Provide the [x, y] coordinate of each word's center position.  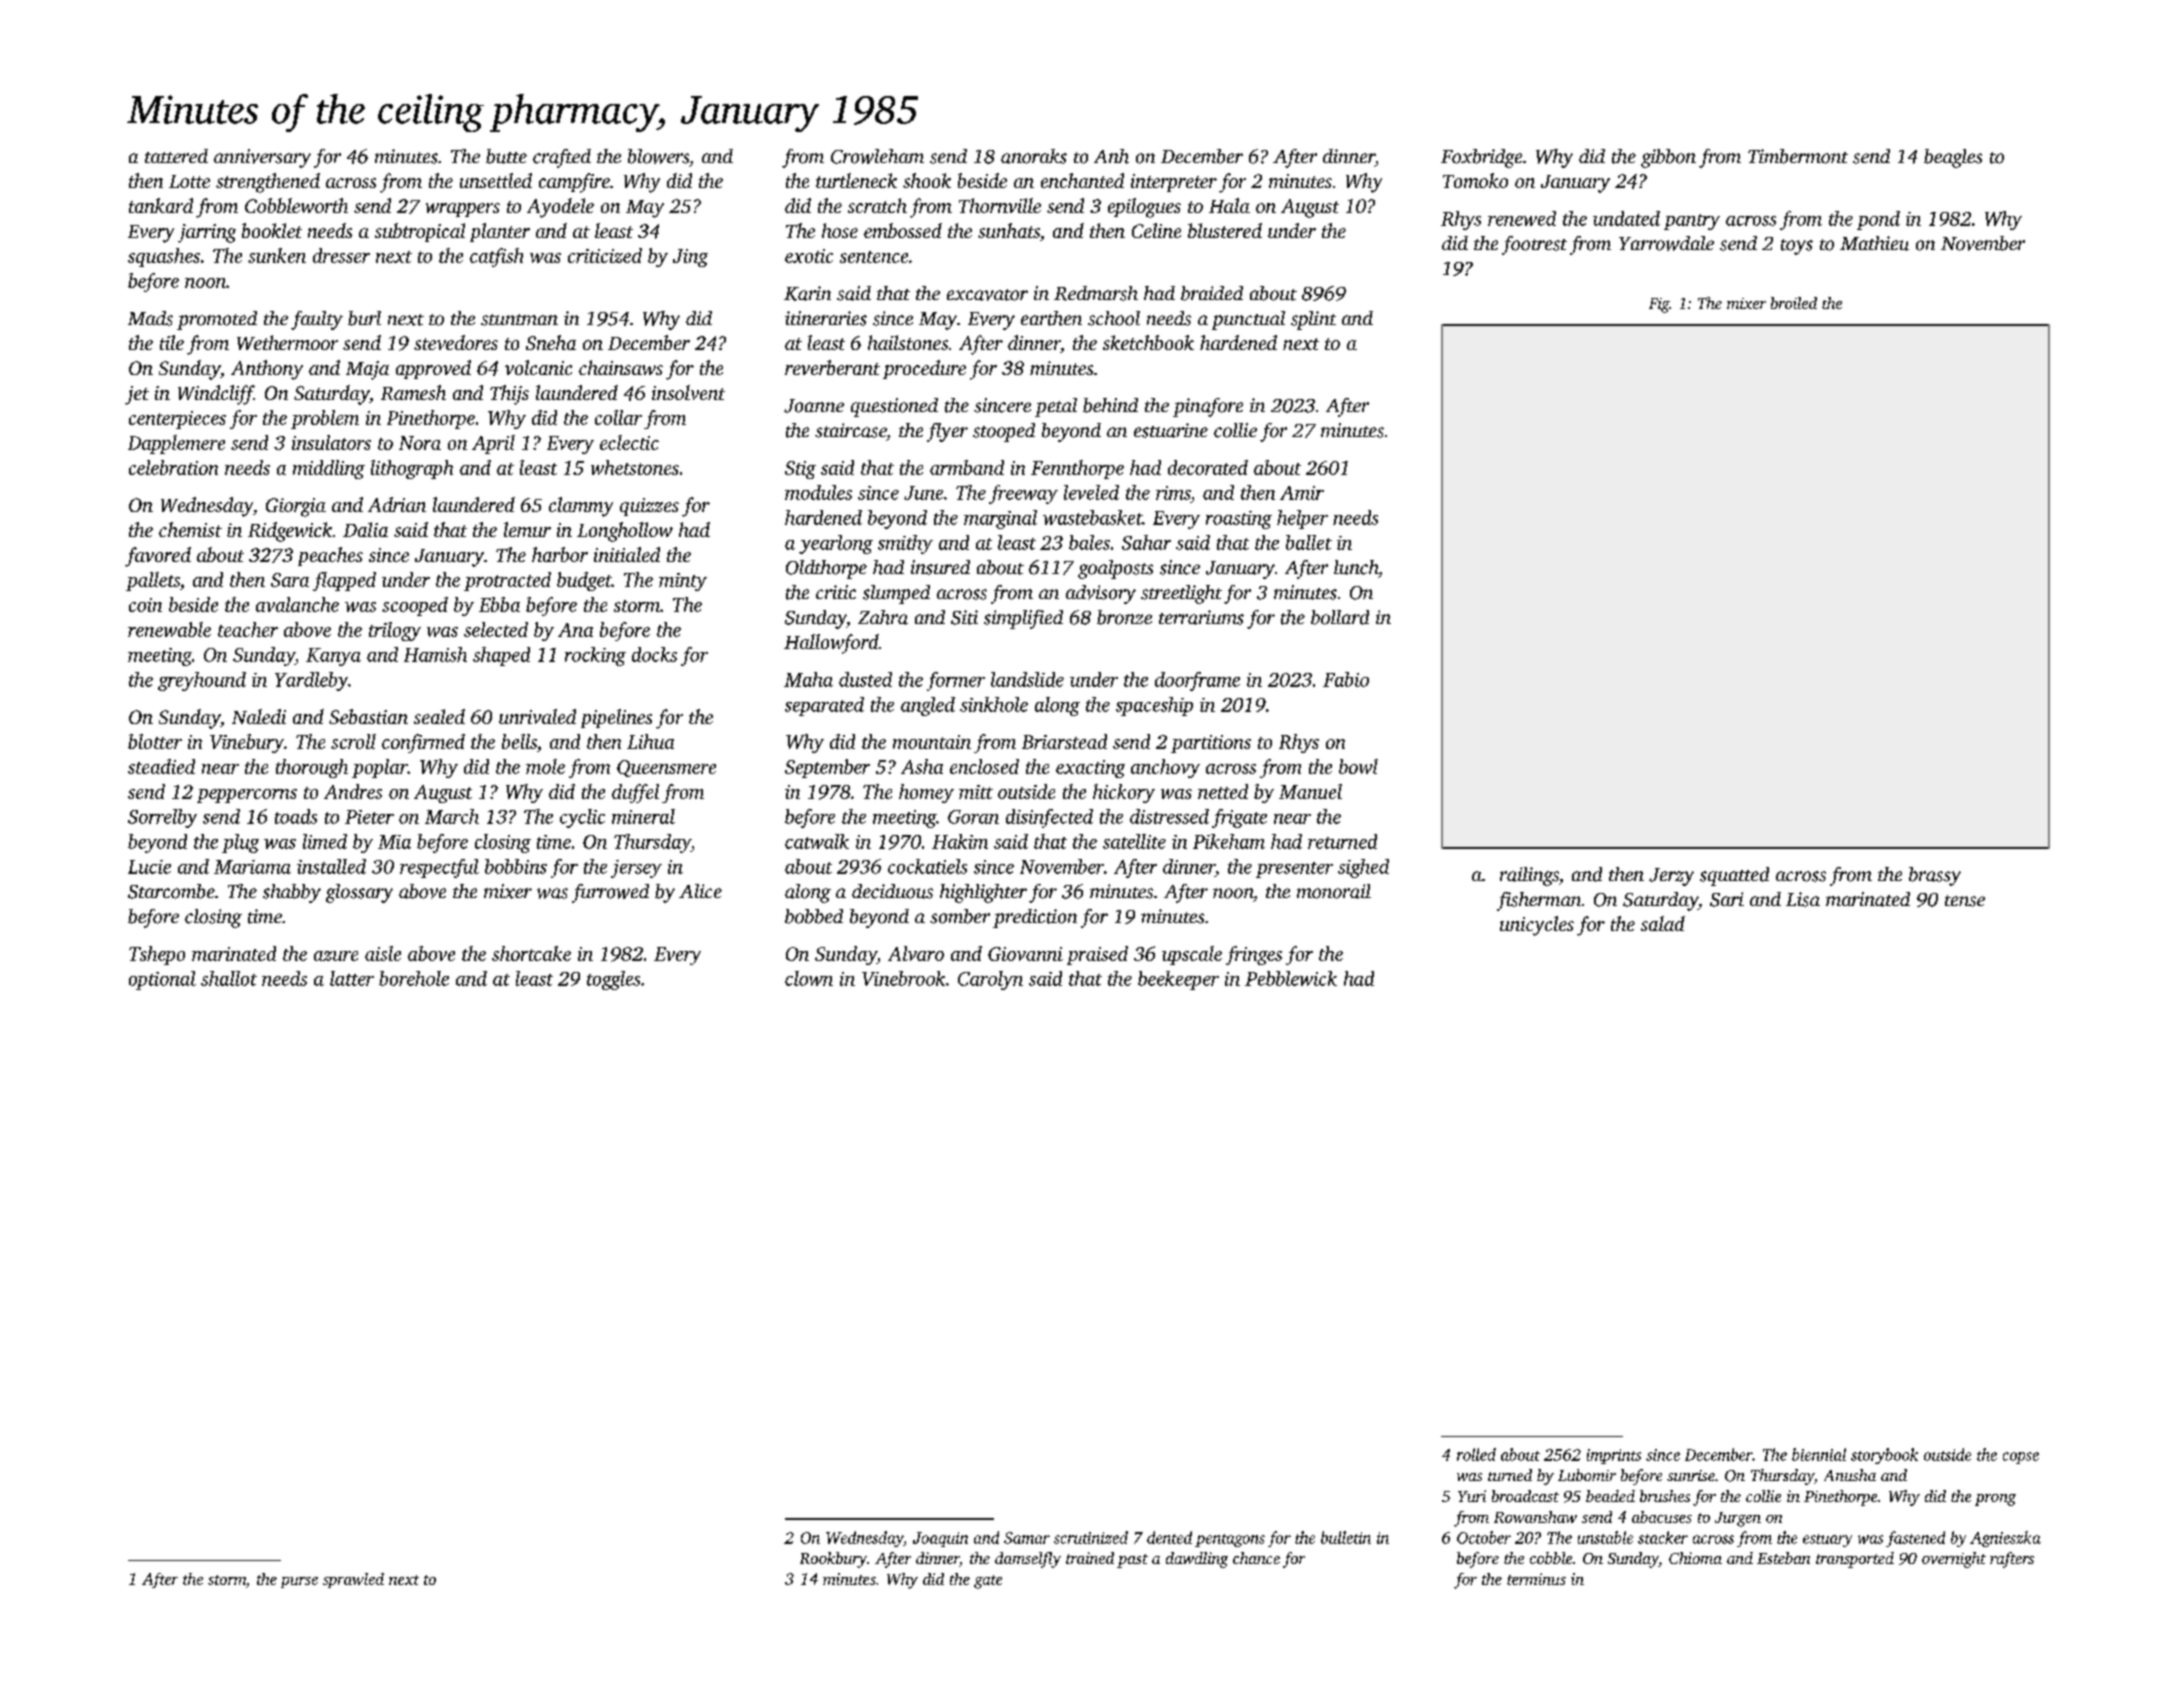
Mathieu [1874, 243]
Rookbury [833, 1560]
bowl [1358, 766]
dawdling [1197, 1560]
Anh [1111, 156]
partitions [1211, 744]
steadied [161, 766]
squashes [164, 257]
